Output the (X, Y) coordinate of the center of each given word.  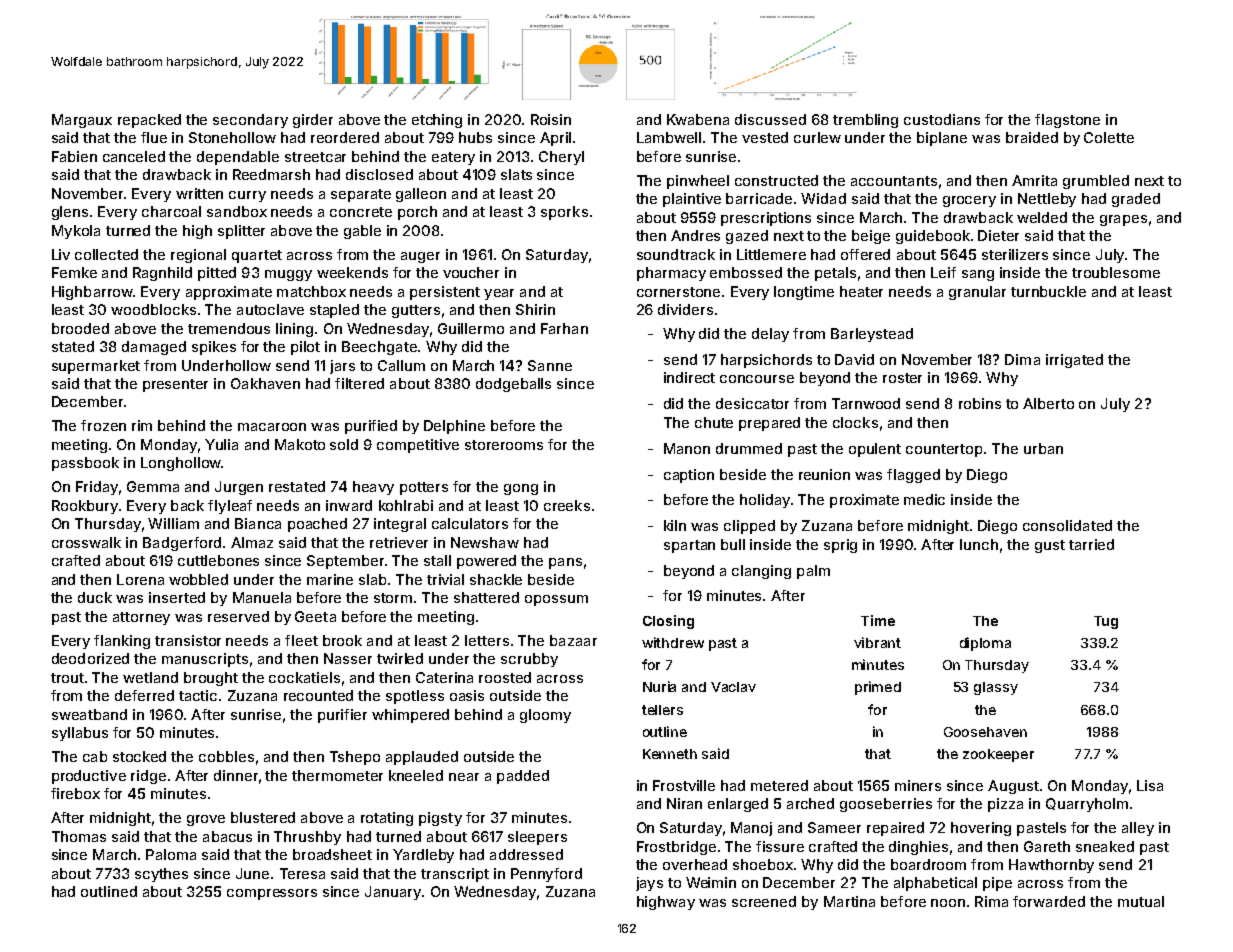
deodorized (90, 658)
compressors (272, 894)
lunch (979, 544)
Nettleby (1047, 200)
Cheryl (561, 158)
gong (521, 489)
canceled (134, 156)
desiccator (752, 403)
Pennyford (546, 875)
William (173, 523)
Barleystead (872, 335)
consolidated (1067, 525)
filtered (359, 383)
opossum (556, 600)
